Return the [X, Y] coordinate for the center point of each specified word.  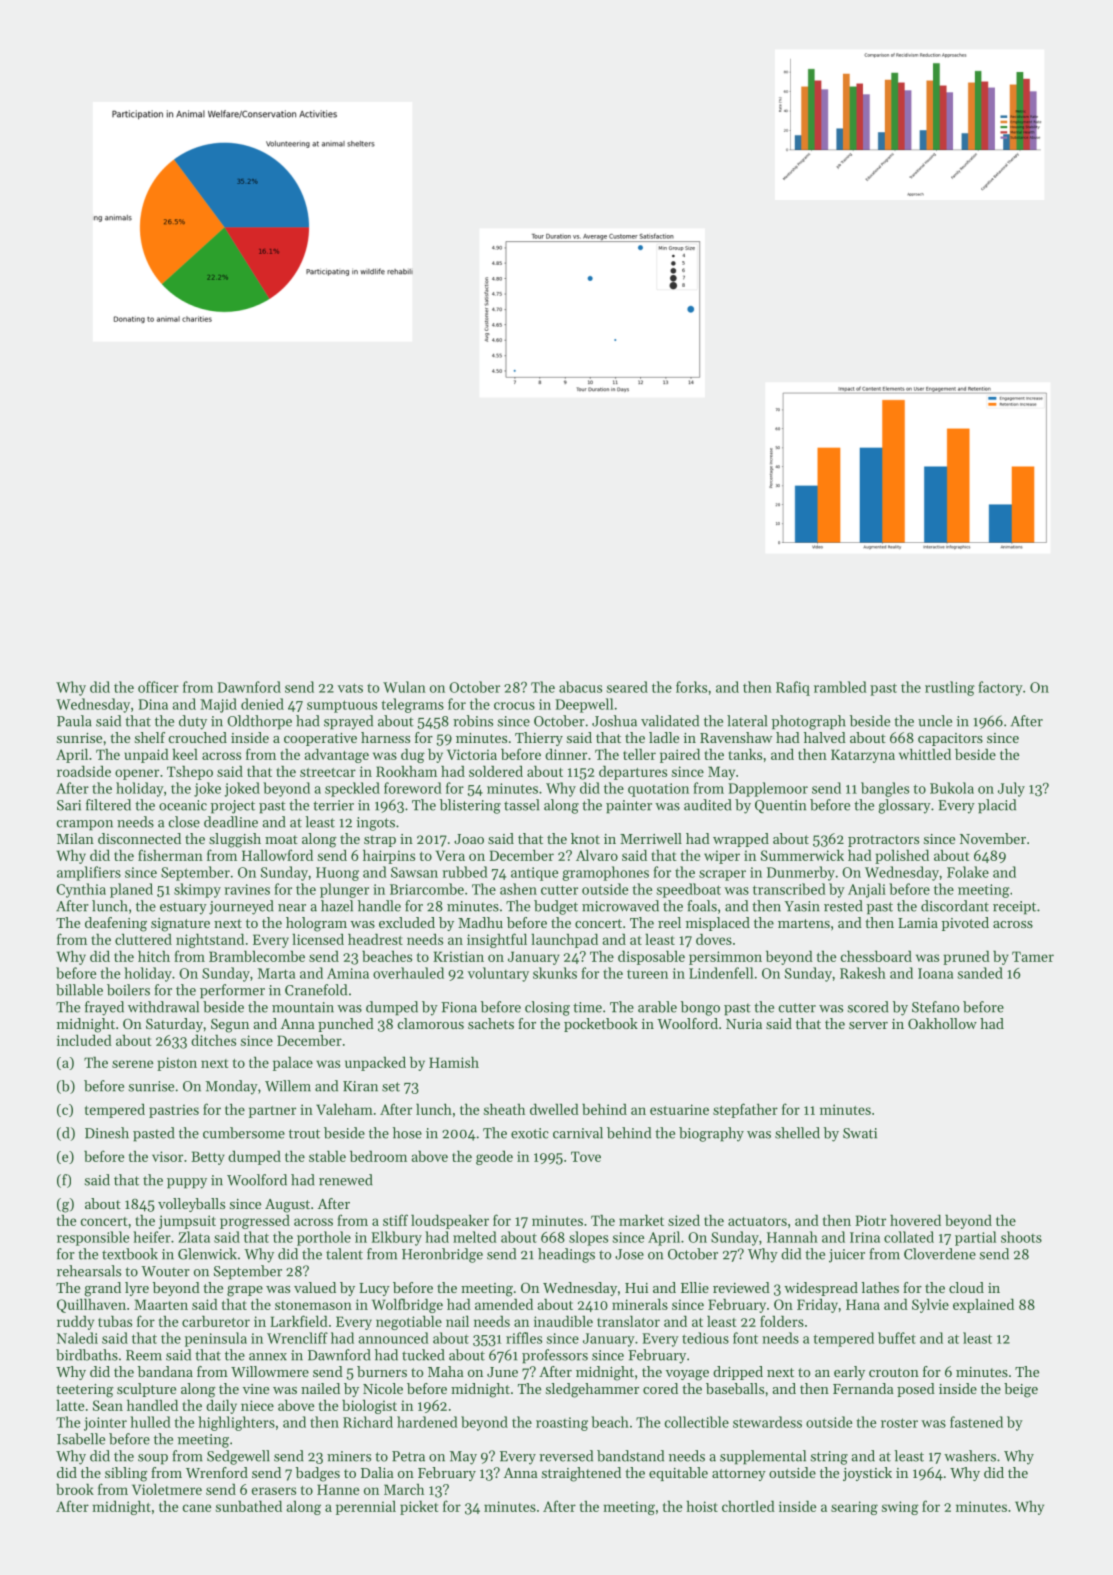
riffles [524, 1338]
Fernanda [863, 1388]
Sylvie [930, 1305]
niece [257, 1405]
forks [691, 687]
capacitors [950, 739]
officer [158, 687]
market [641, 1220]
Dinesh [107, 1133]
